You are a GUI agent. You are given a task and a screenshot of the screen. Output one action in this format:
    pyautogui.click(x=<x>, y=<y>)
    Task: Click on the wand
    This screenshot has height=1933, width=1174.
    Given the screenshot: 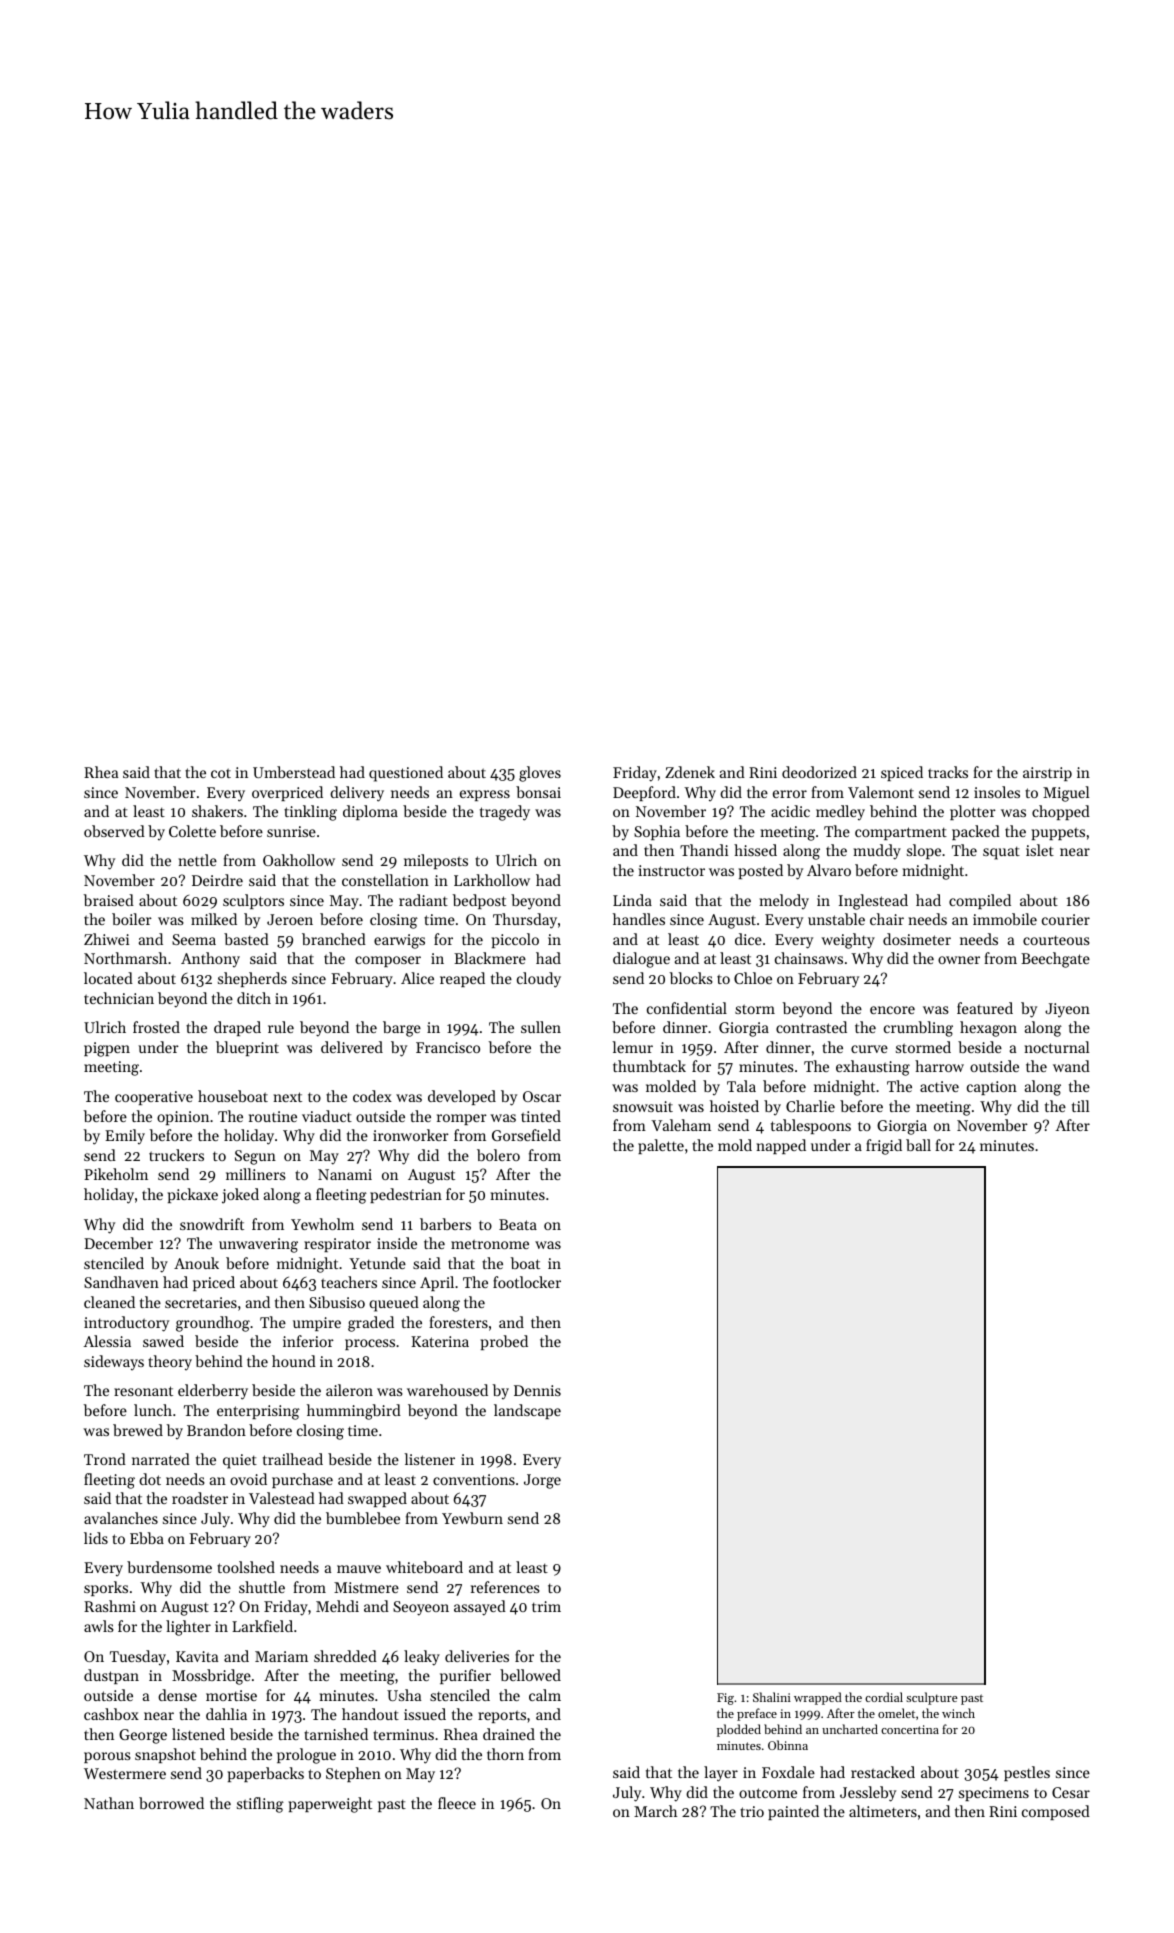 What is the action you would take?
    pyautogui.click(x=1071, y=1066)
